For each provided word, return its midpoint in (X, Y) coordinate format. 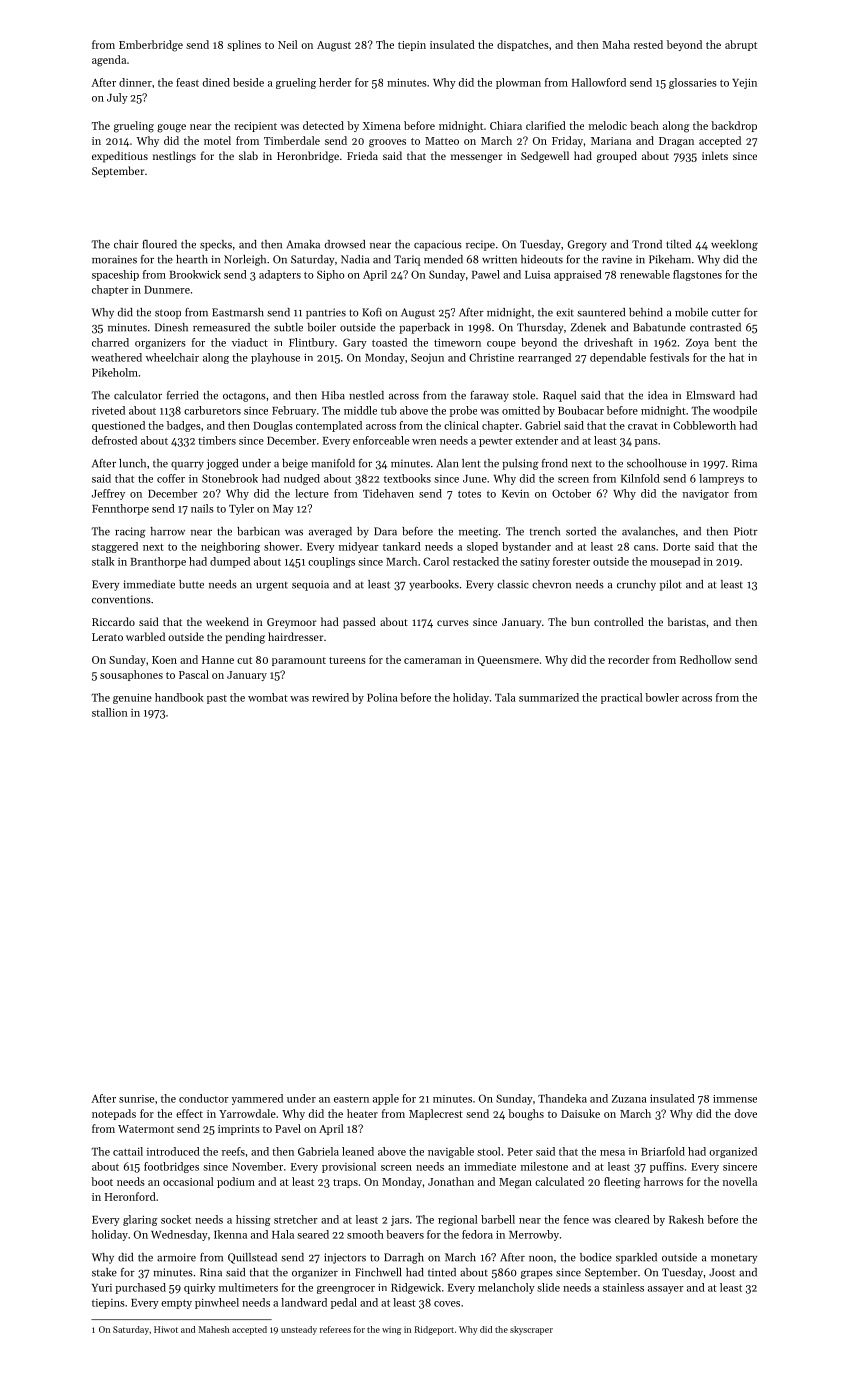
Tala (505, 697)
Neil (287, 44)
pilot (670, 585)
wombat (268, 697)
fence (576, 1219)
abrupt (741, 45)
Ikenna (230, 1234)
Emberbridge (151, 46)
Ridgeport (434, 1330)
